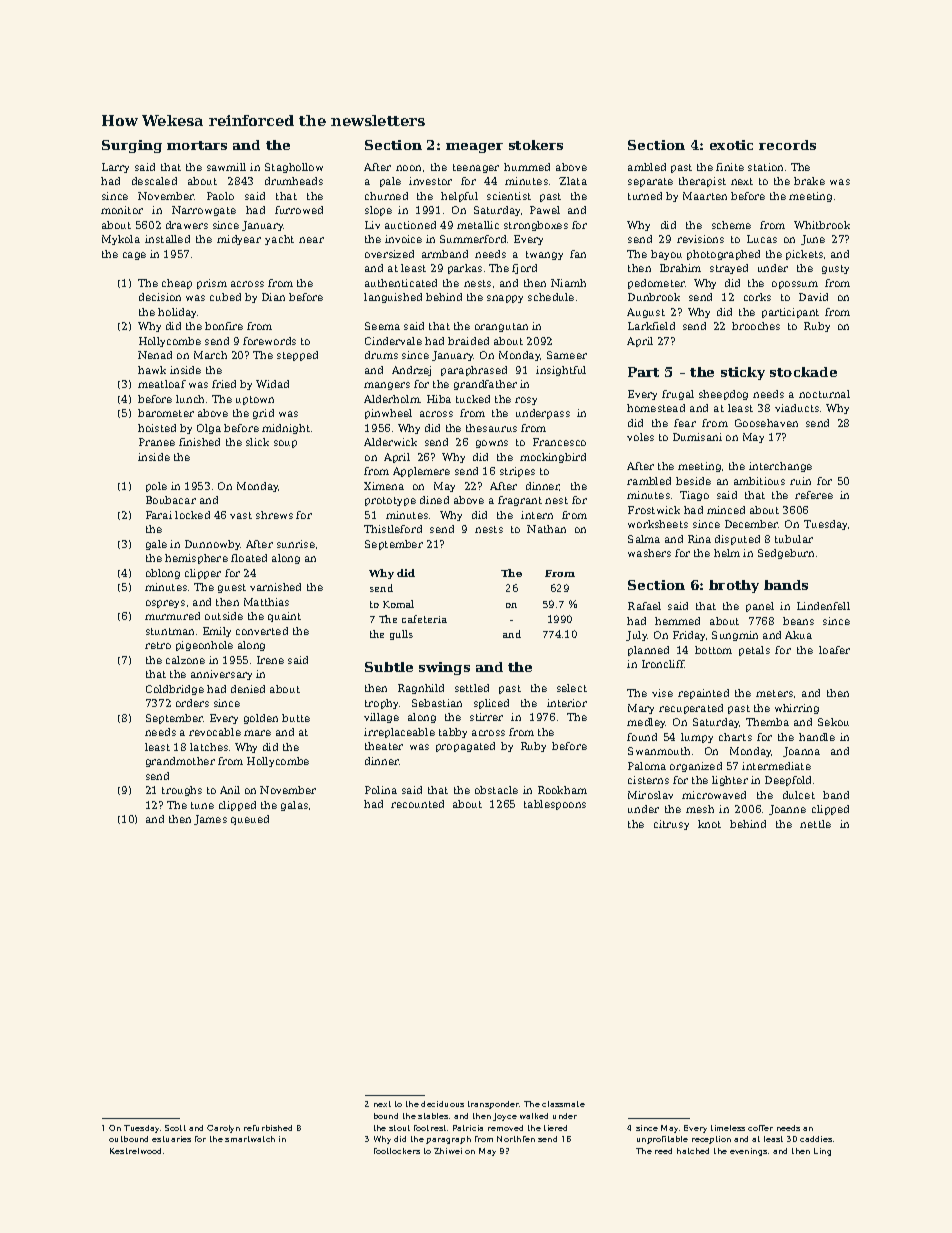 The width and height of the image is (952, 1233). Describe the element at coordinates (167, 239) in the image. I see `installed` at that location.
